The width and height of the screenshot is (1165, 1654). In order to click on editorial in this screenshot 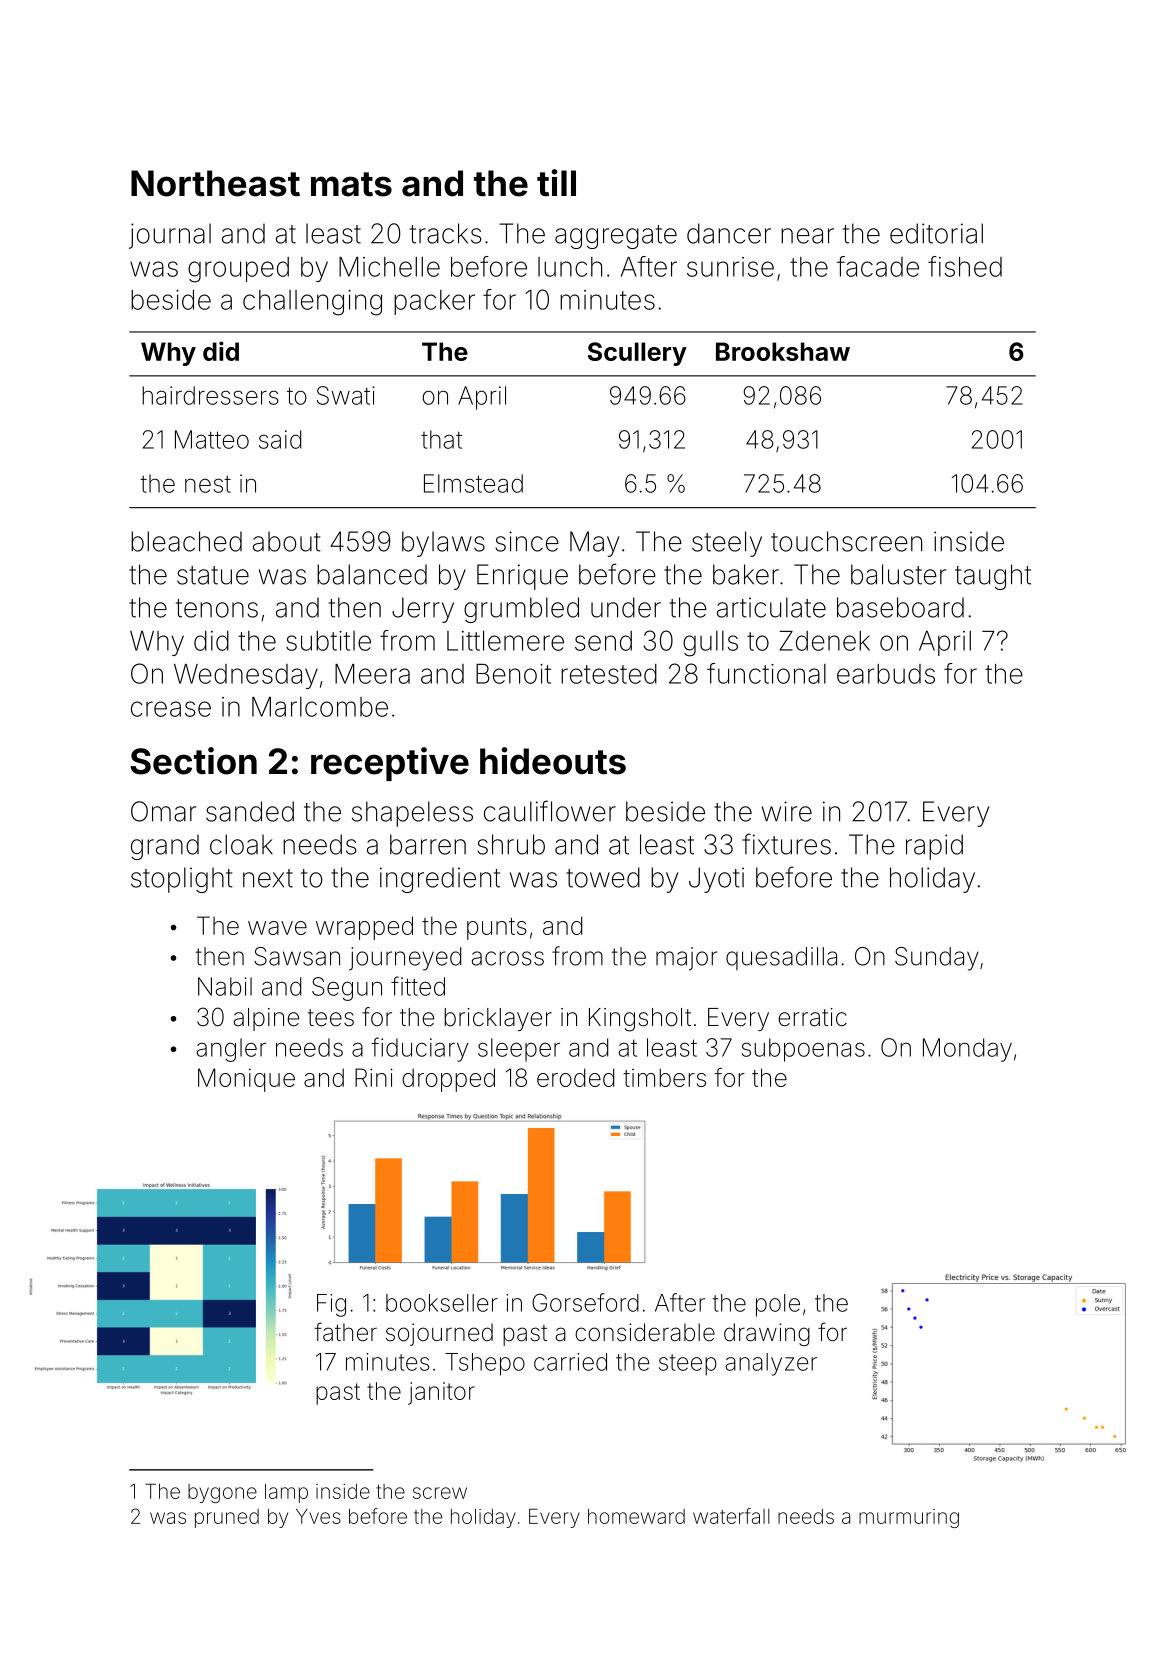, I will do `click(936, 233)`.
